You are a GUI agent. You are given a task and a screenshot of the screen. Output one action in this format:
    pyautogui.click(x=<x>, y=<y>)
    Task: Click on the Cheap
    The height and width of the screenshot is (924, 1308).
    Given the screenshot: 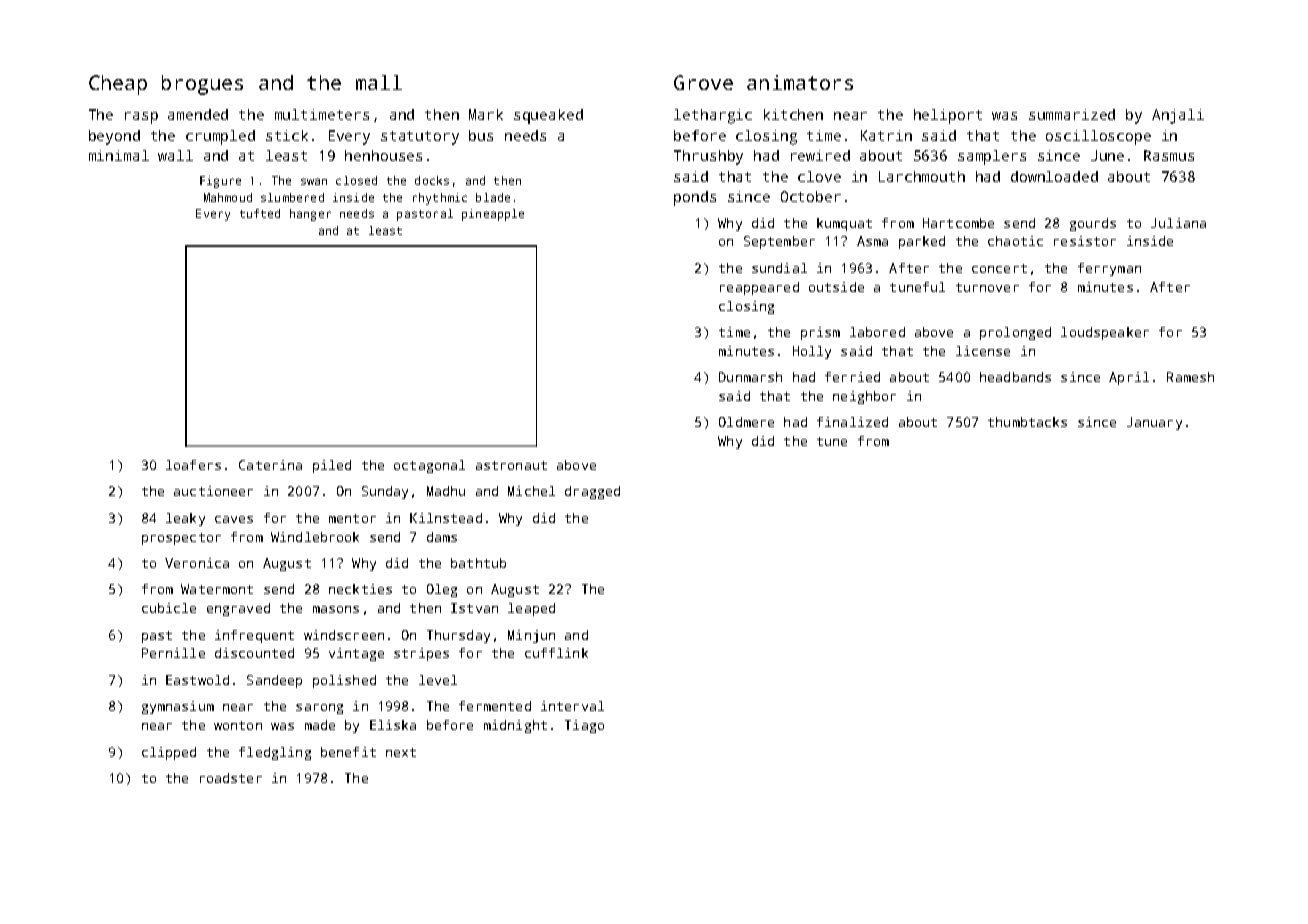 What is the action you would take?
    pyautogui.click(x=118, y=85)
